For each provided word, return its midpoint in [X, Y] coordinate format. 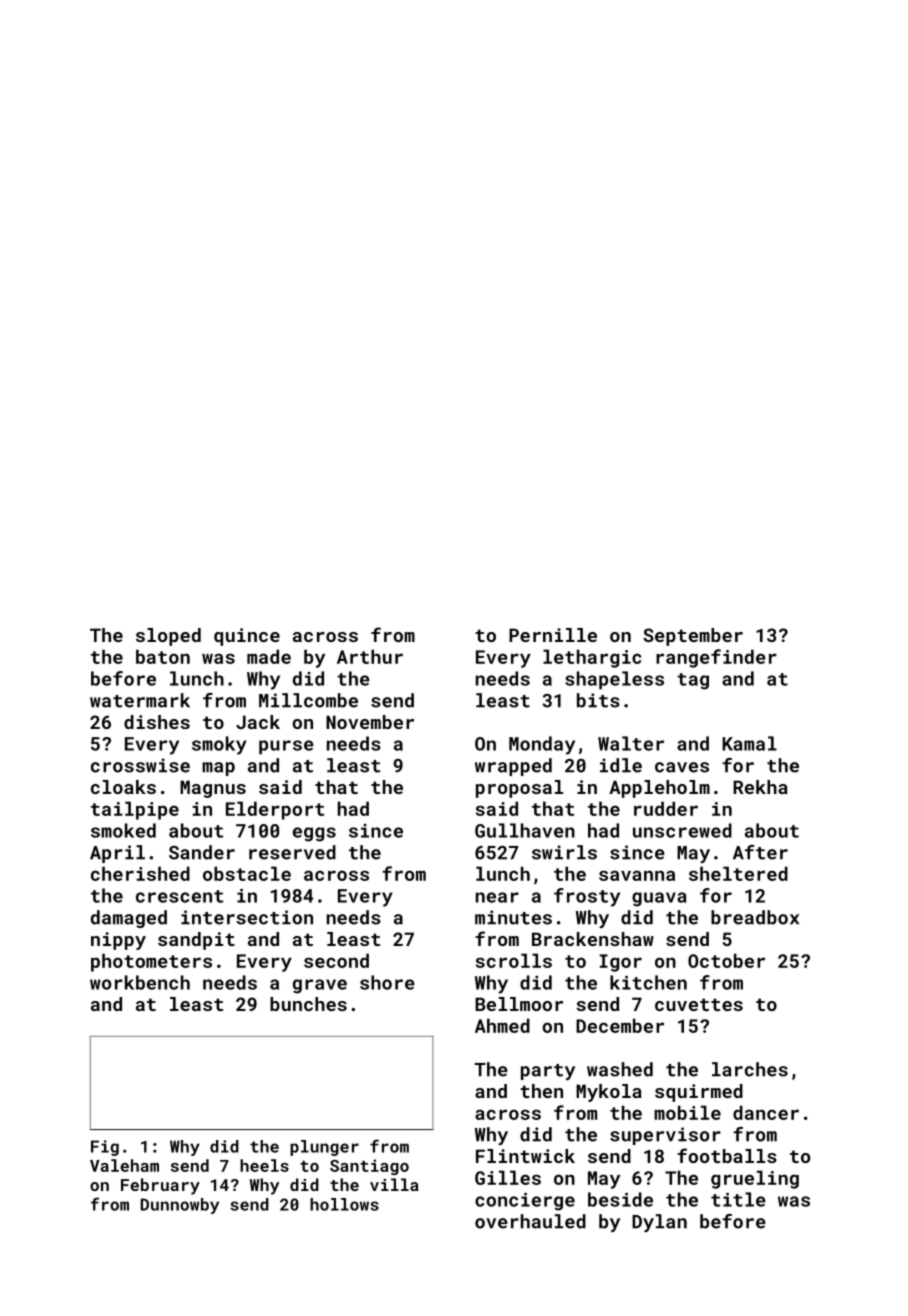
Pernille [553, 635]
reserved [292, 852]
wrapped [513, 767]
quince [247, 637]
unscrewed [682, 830]
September [693, 637]
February [160, 1186]
